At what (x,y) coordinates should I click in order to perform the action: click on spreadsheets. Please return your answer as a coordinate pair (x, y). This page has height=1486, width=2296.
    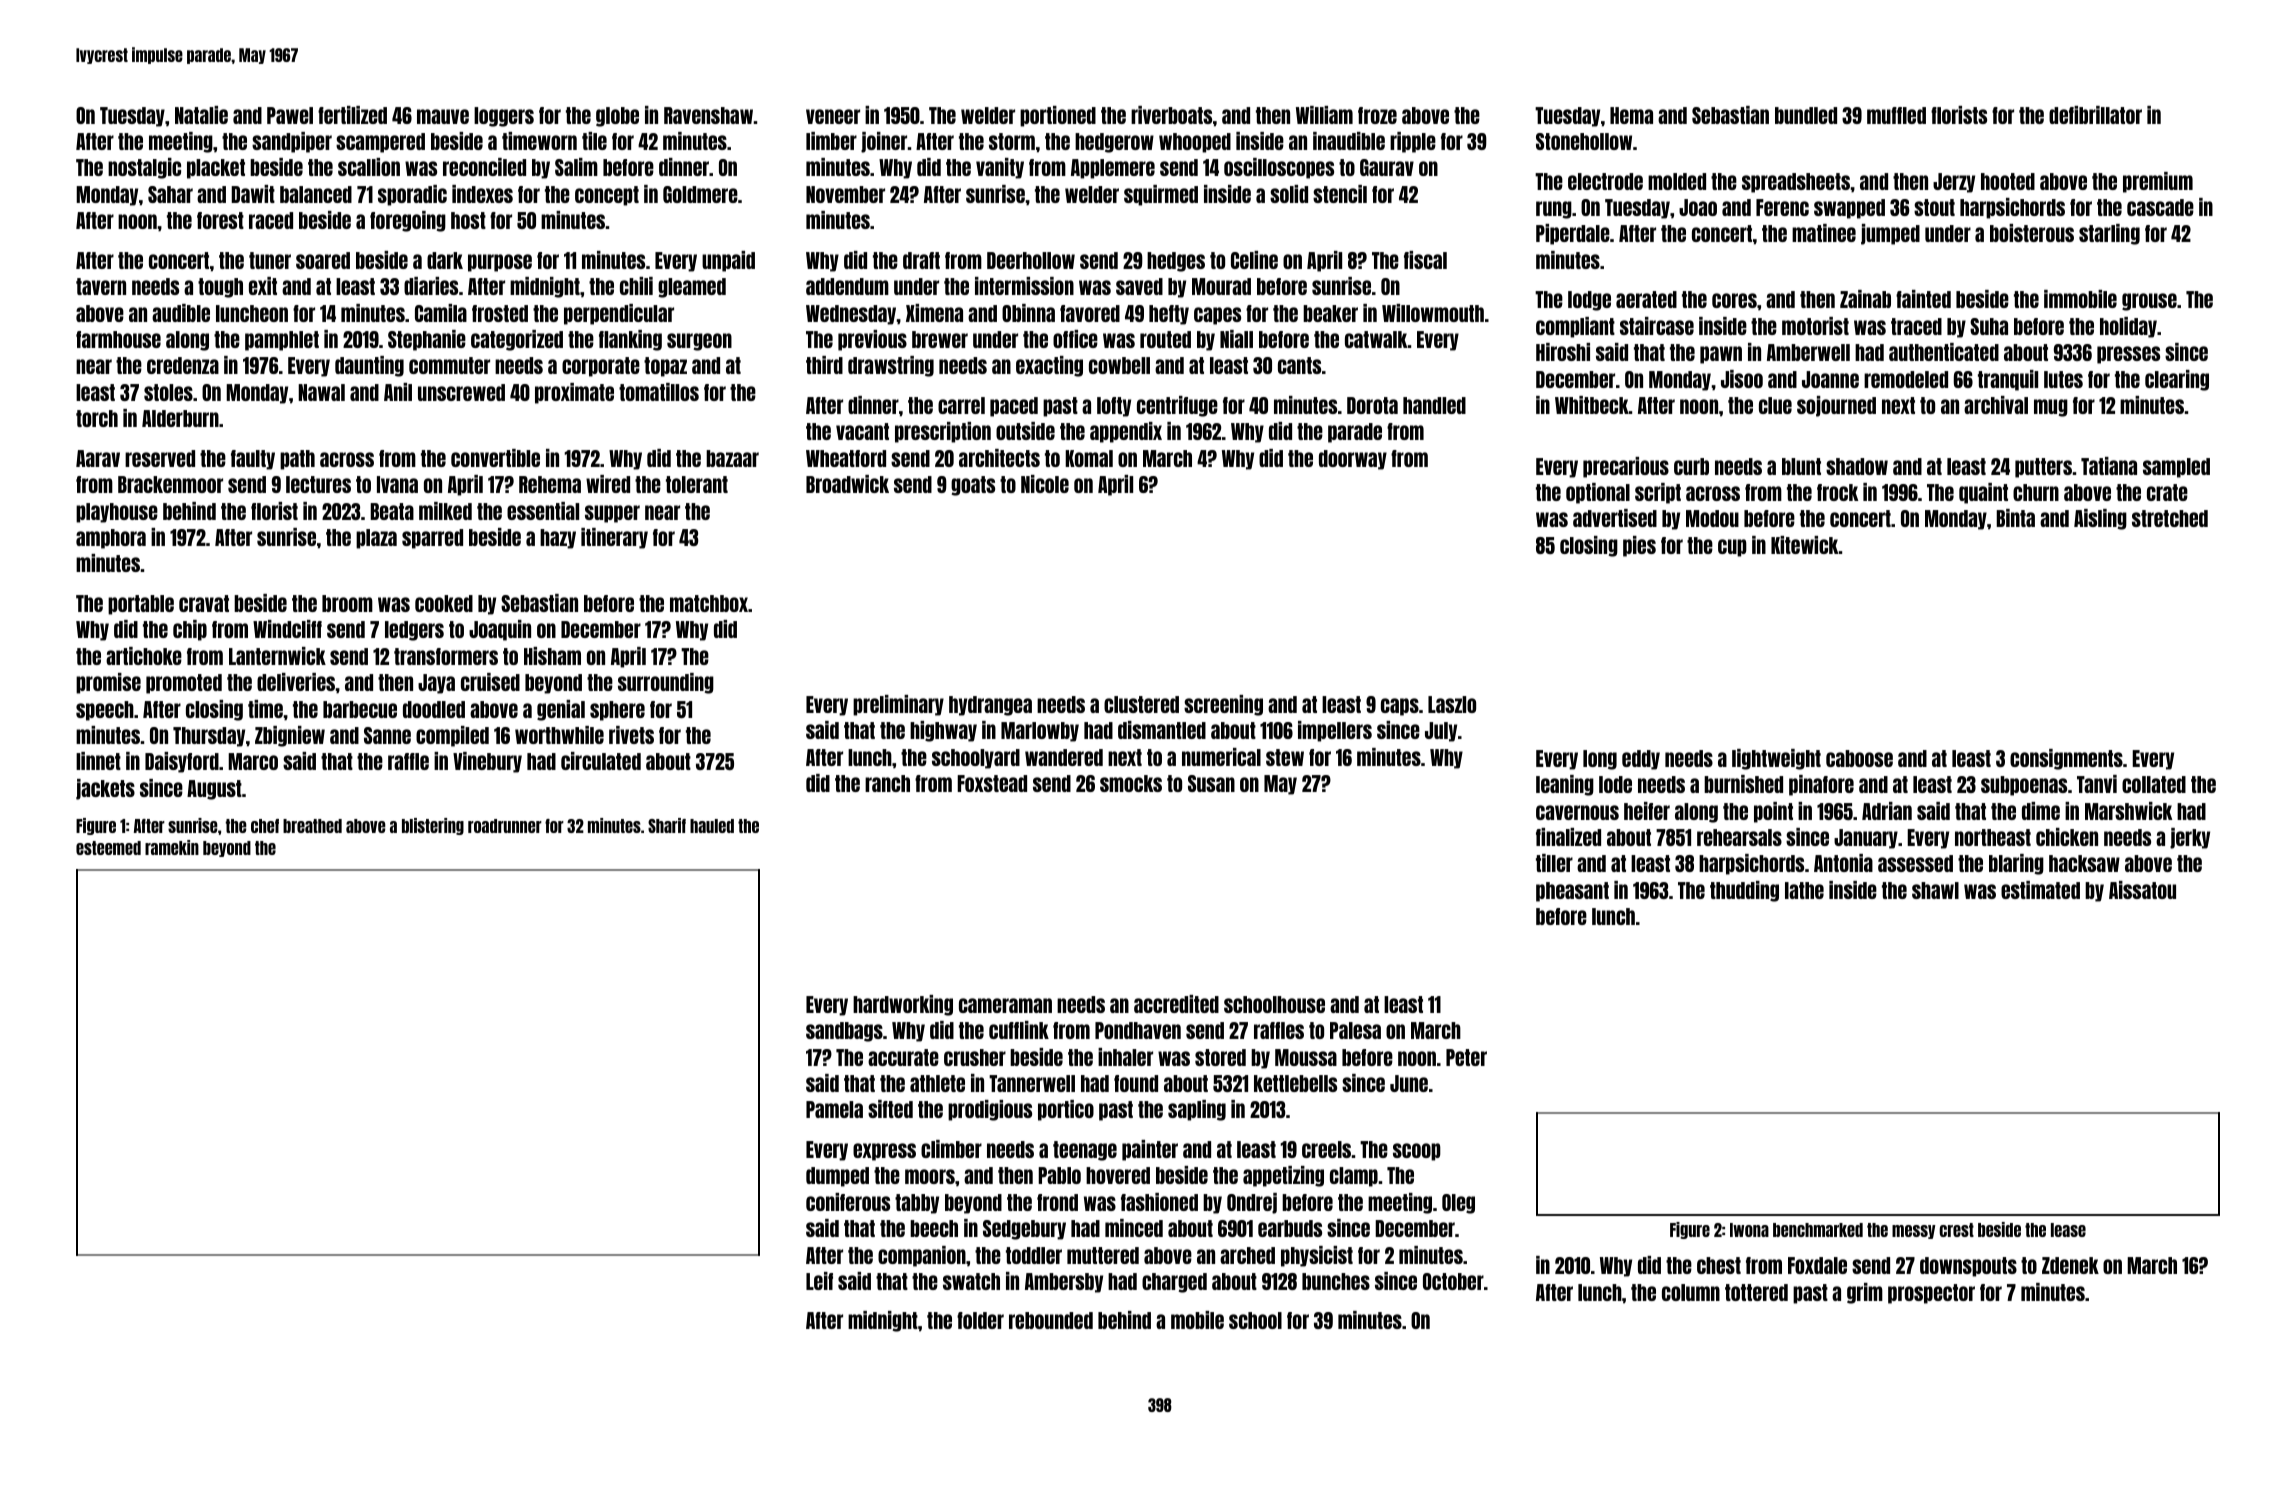
    Looking at the image, I should click on (1796, 183).
